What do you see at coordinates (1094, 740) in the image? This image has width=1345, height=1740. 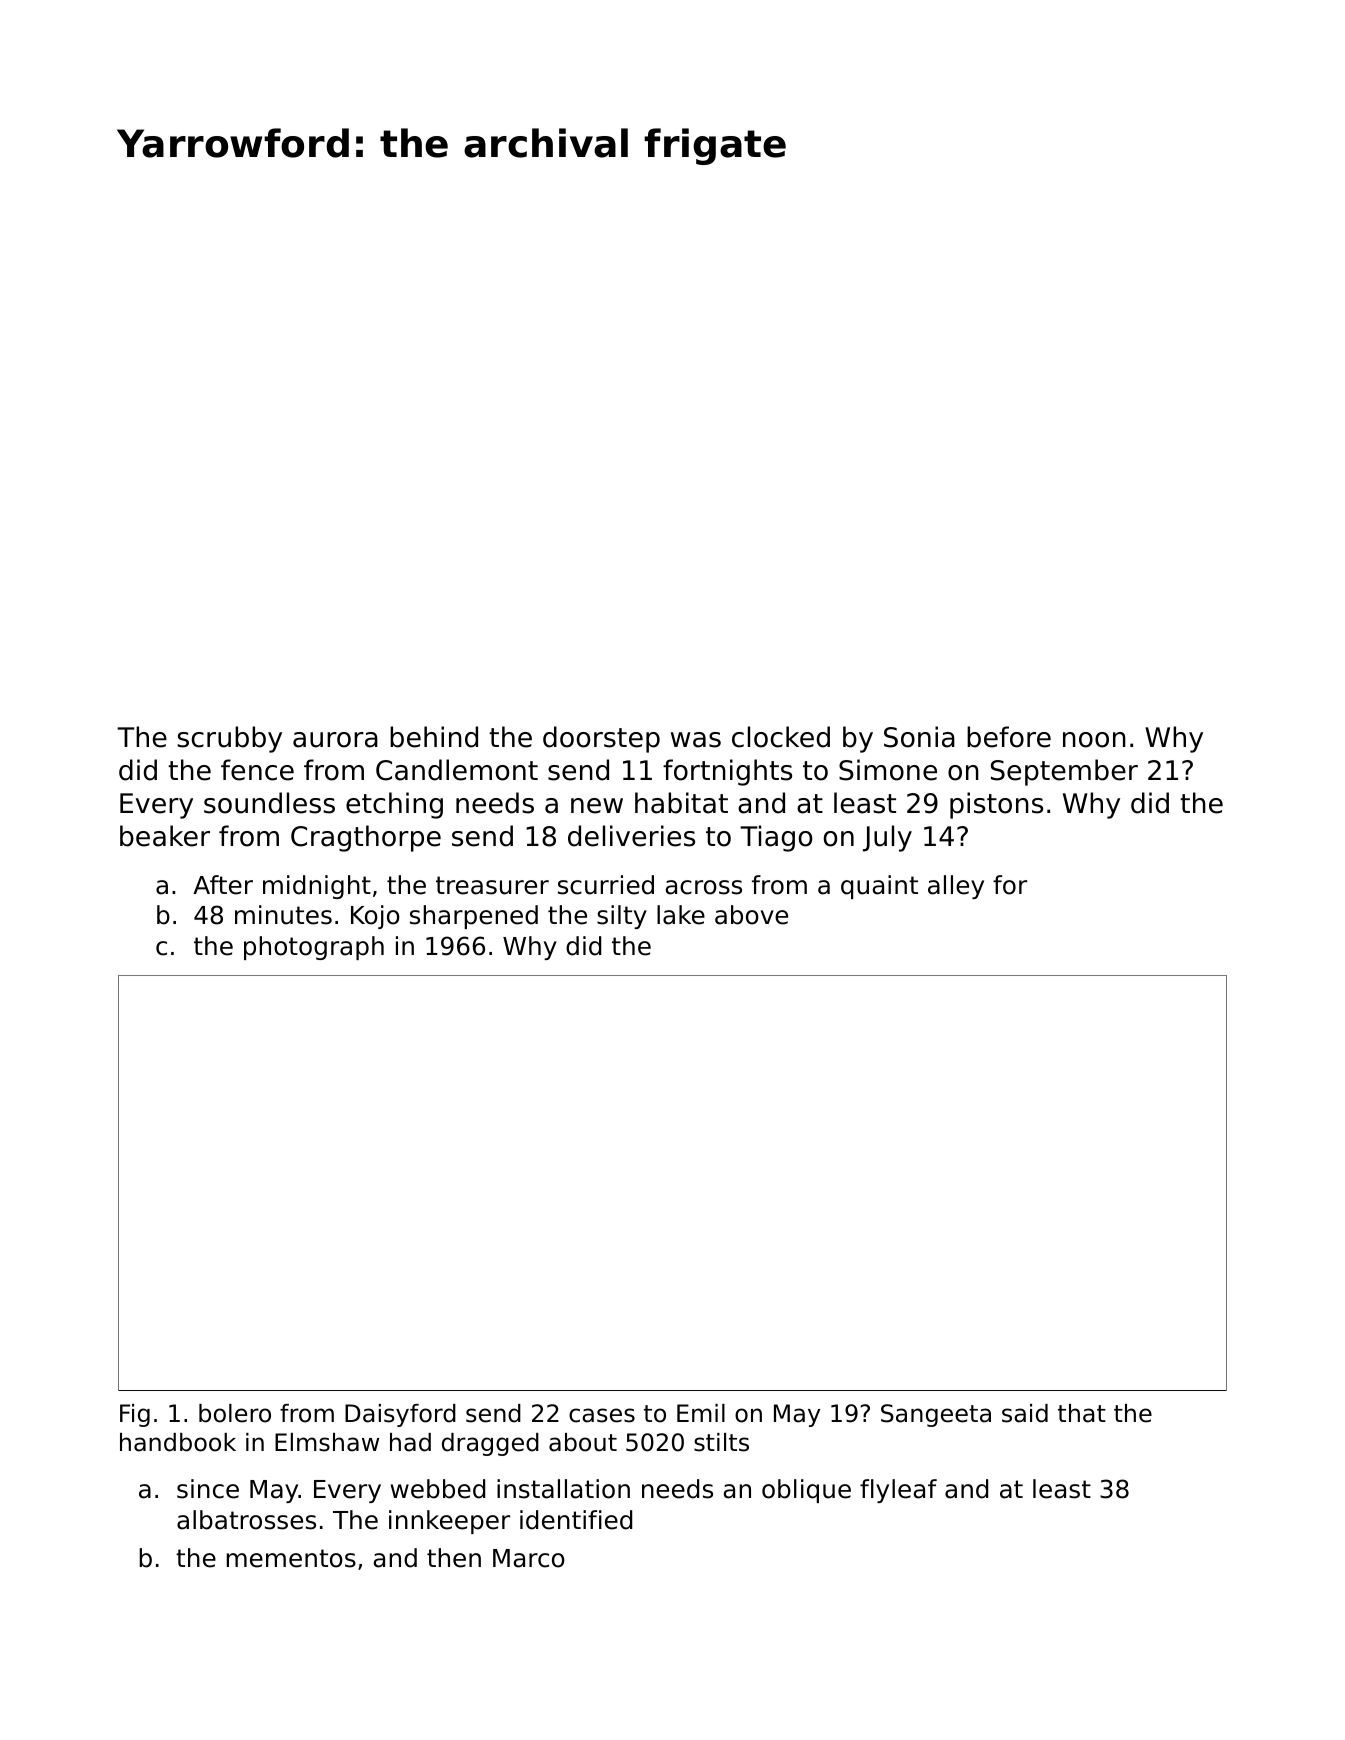 I see `noon` at bounding box center [1094, 740].
